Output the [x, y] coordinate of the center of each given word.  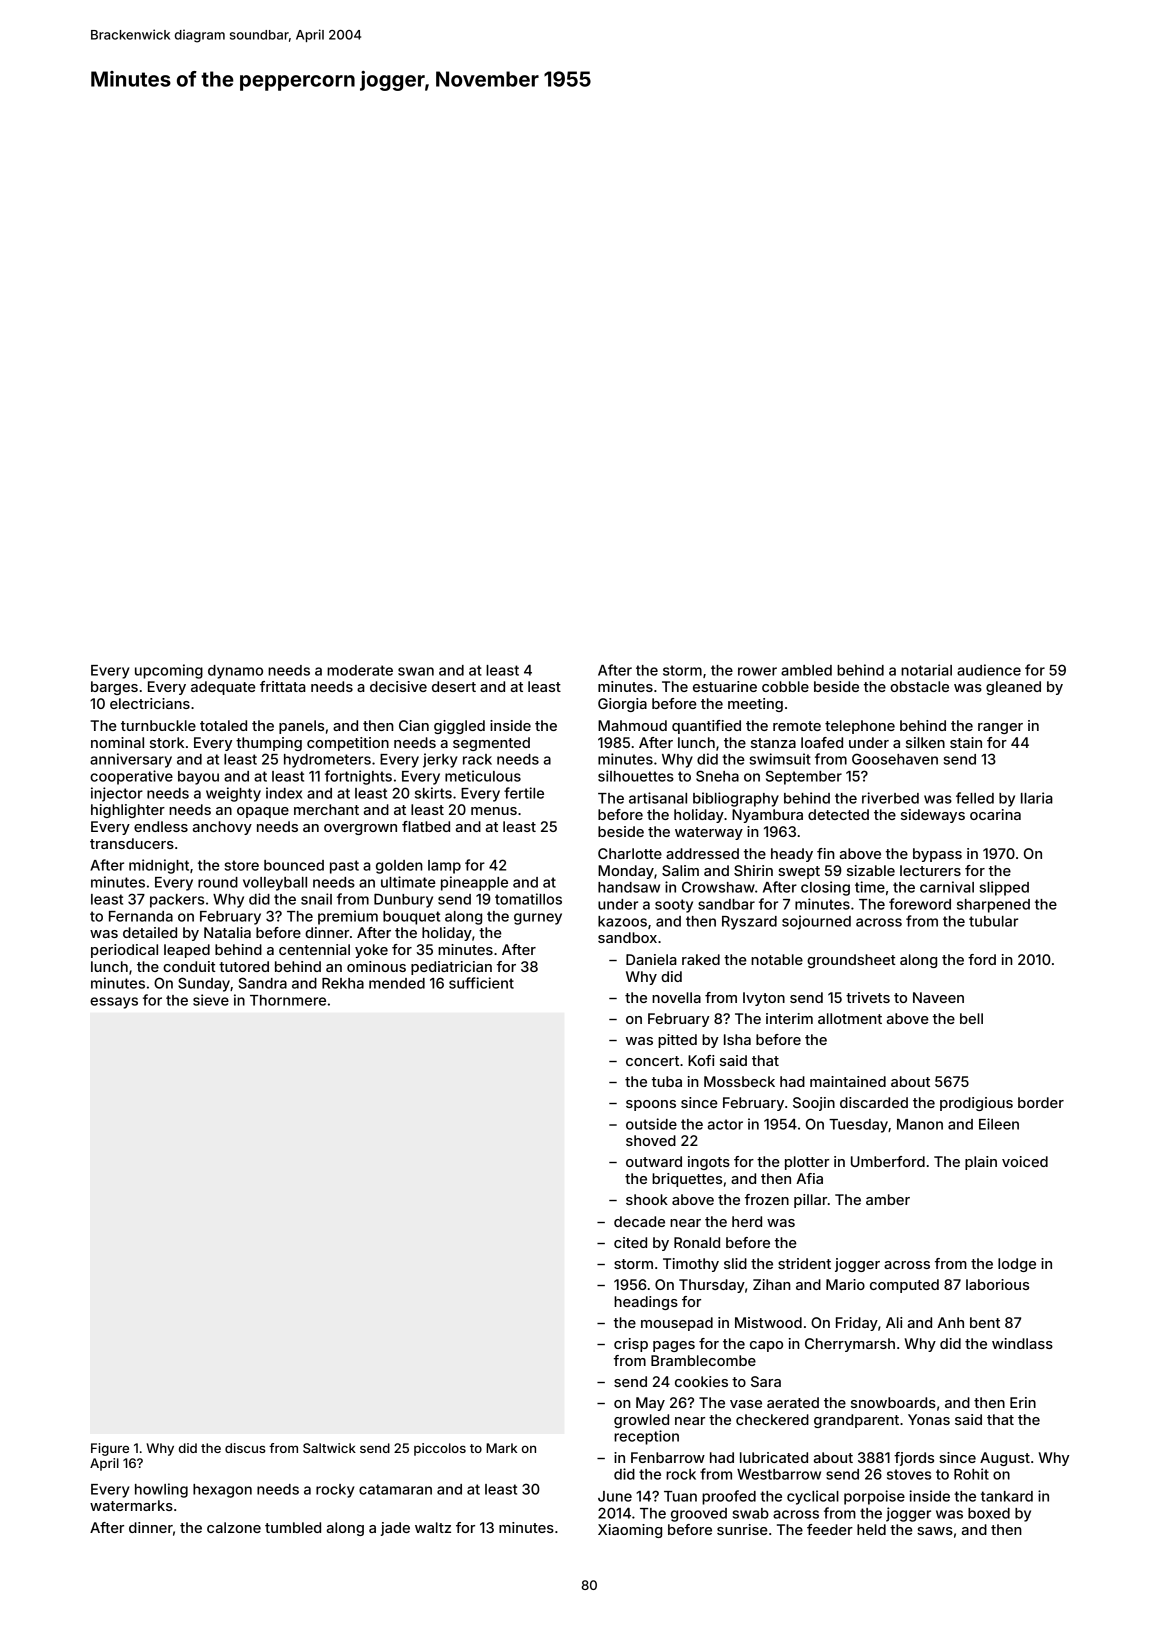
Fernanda [141, 916]
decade [639, 1221]
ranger [1000, 728]
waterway [709, 833]
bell [971, 1018]
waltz [433, 1527]
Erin [1023, 1402]
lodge [1017, 1265]
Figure [110, 1449]
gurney [538, 919]
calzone [234, 1527]
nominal [117, 742]
